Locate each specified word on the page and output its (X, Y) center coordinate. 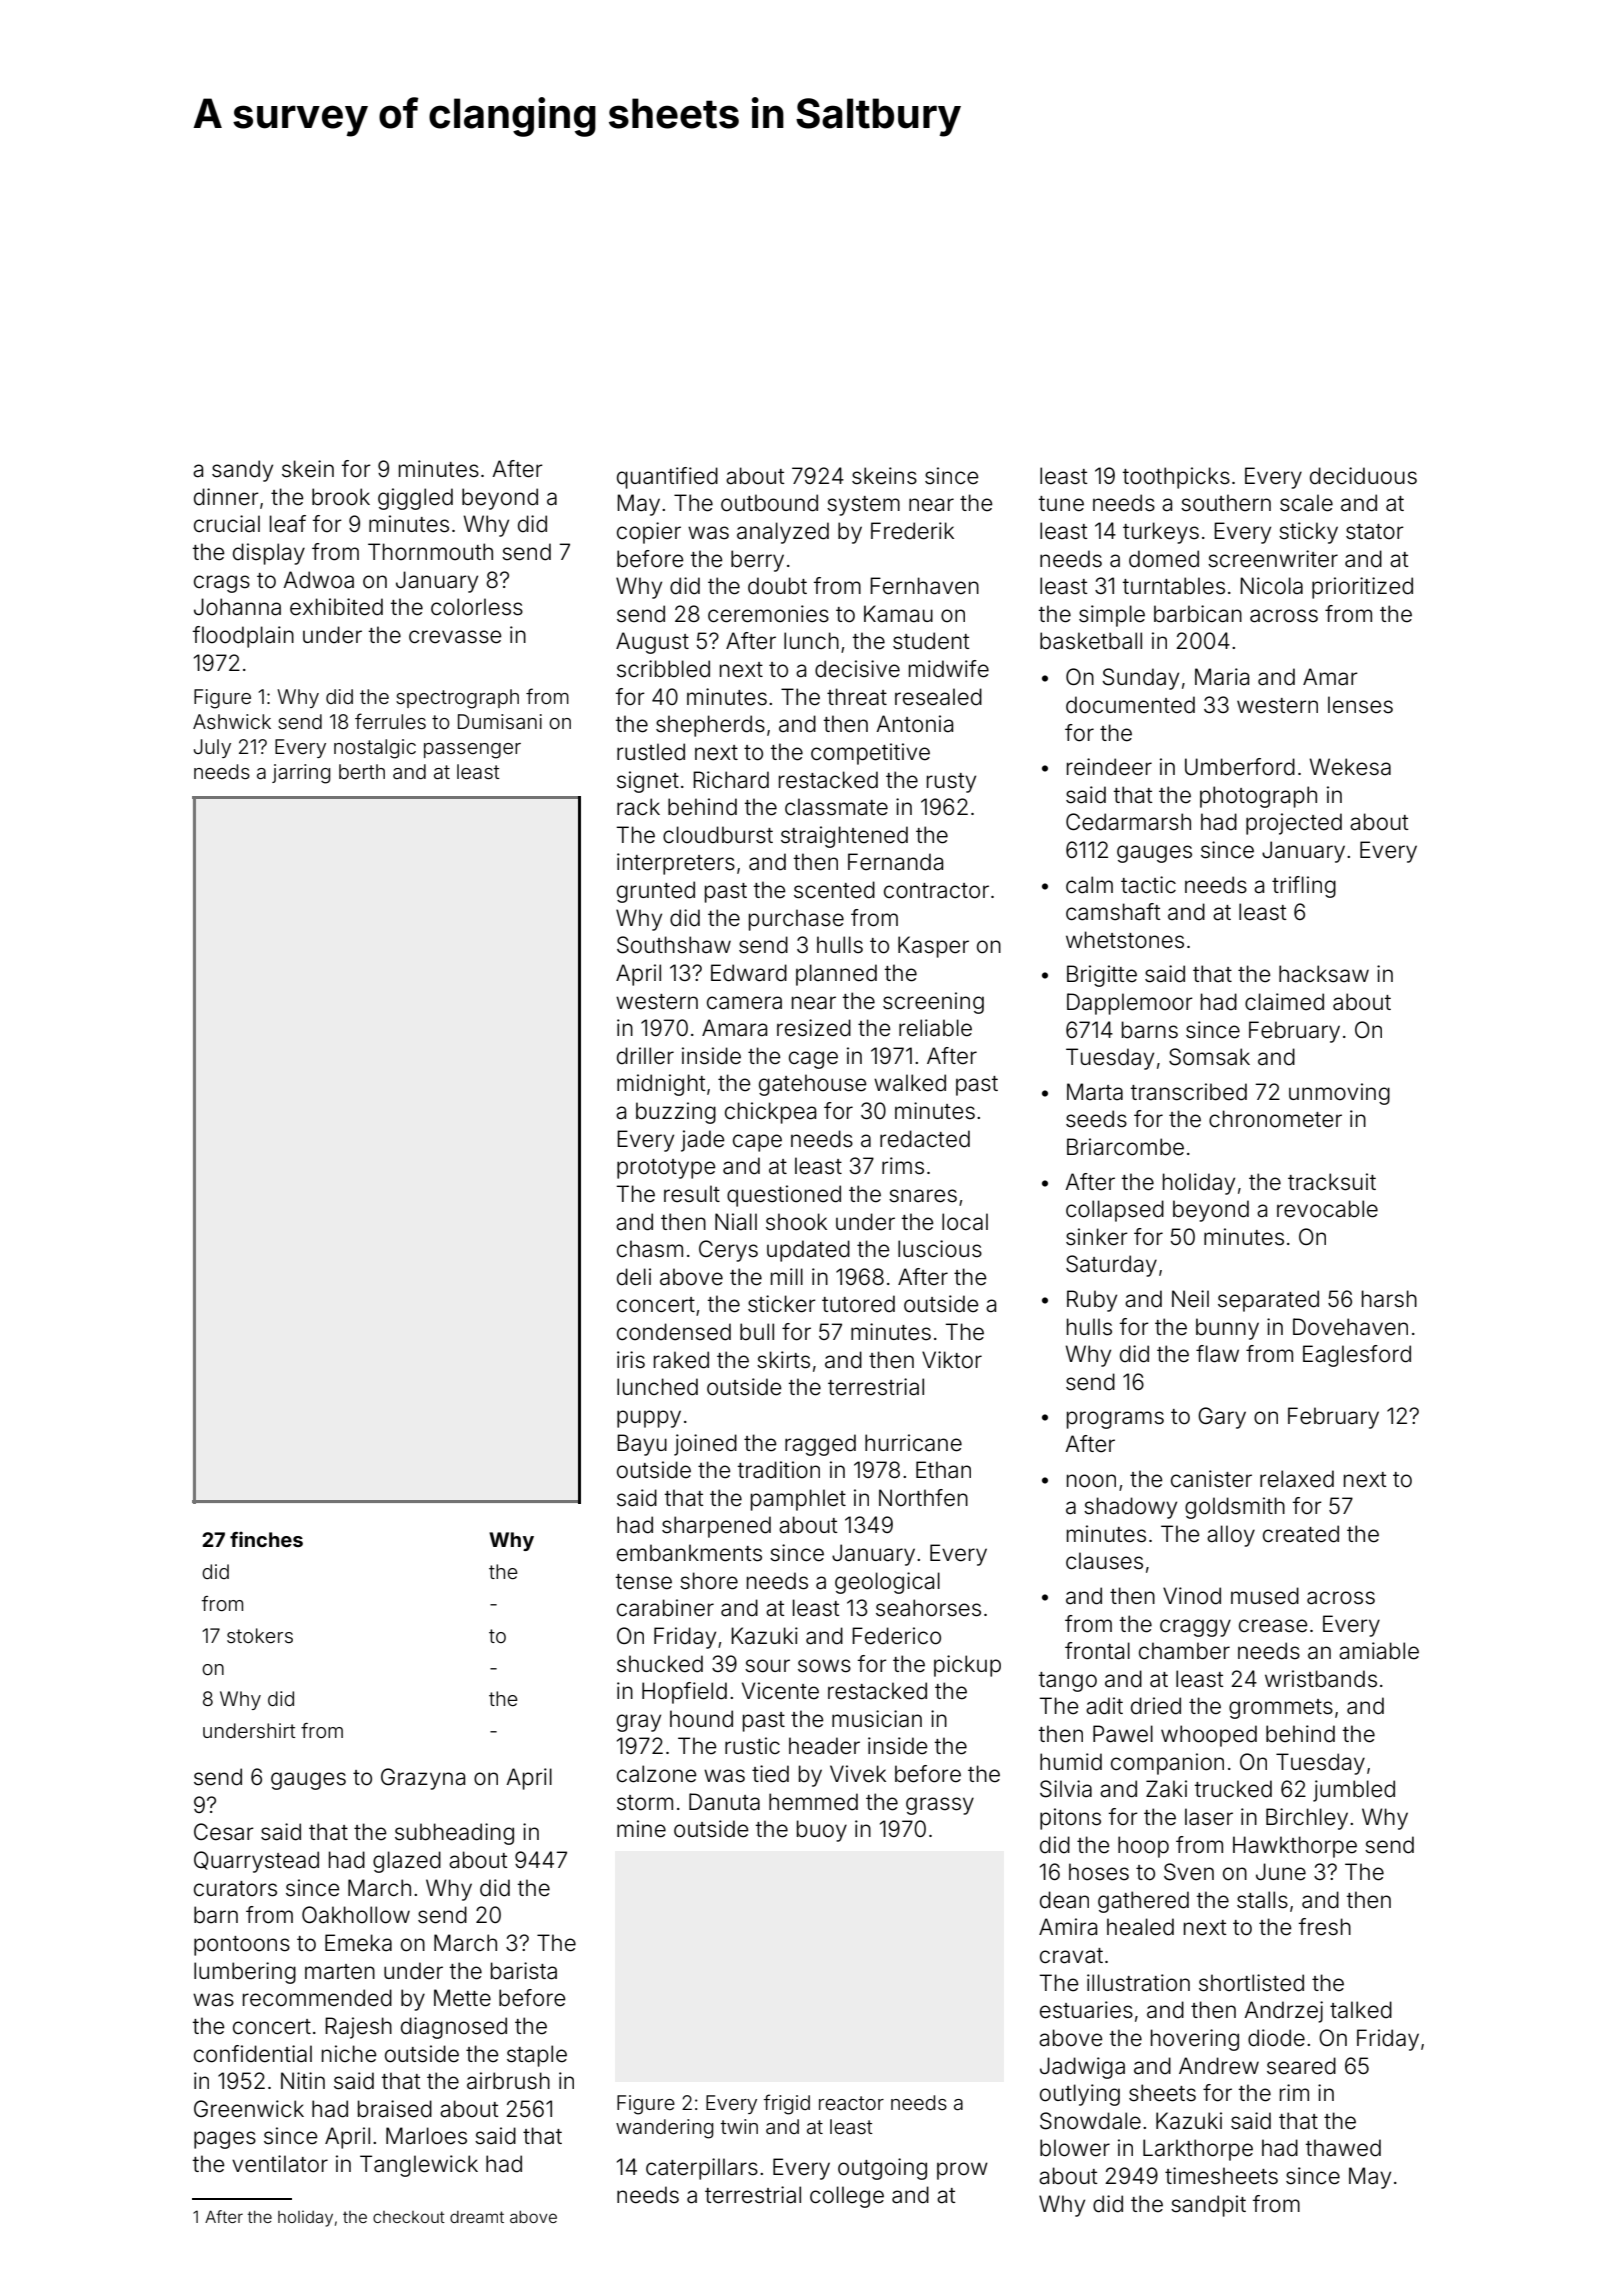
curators (235, 1889)
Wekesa (1350, 767)
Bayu (642, 1445)
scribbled (663, 669)
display (269, 554)
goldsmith (1235, 1508)
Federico (896, 1636)
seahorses (928, 1608)
